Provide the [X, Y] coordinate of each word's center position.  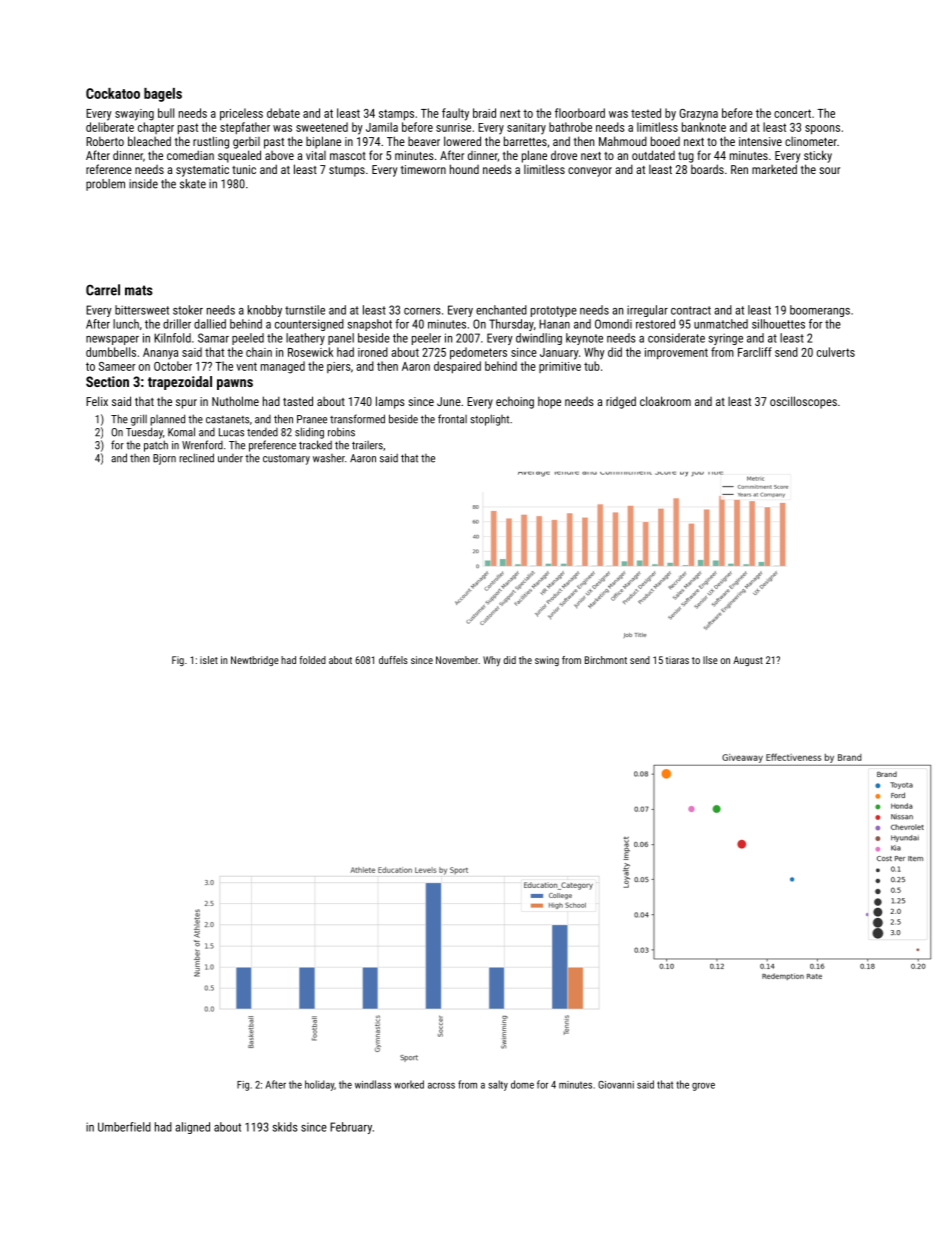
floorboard [580, 113]
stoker [188, 310]
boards [707, 169]
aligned [192, 1128]
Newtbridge [255, 661]
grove [703, 1087]
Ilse [710, 660]
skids [285, 1127]
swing [547, 661]
